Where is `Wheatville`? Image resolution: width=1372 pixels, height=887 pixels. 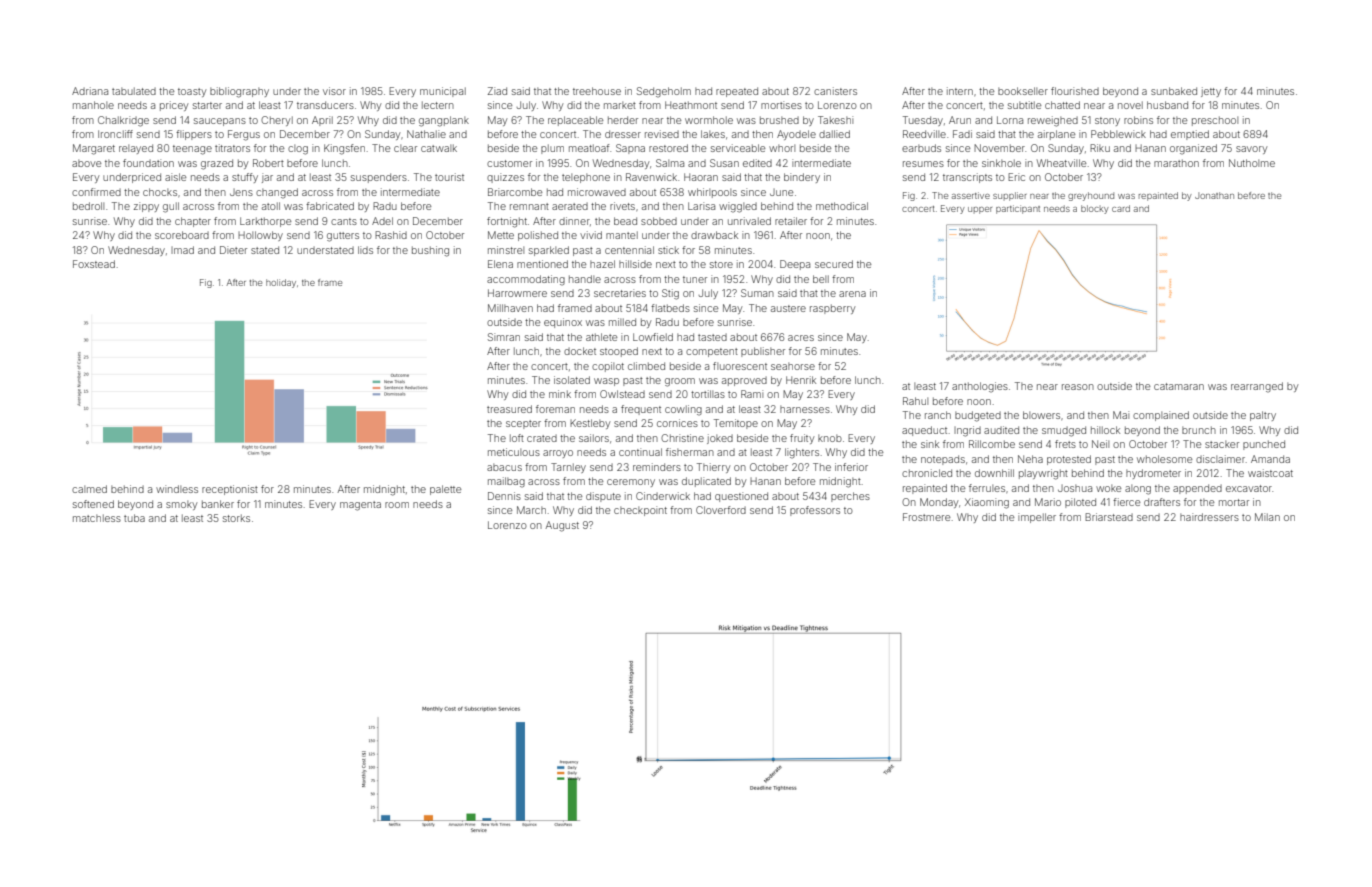
Wheatville is located at coordinates (1061, 163).
